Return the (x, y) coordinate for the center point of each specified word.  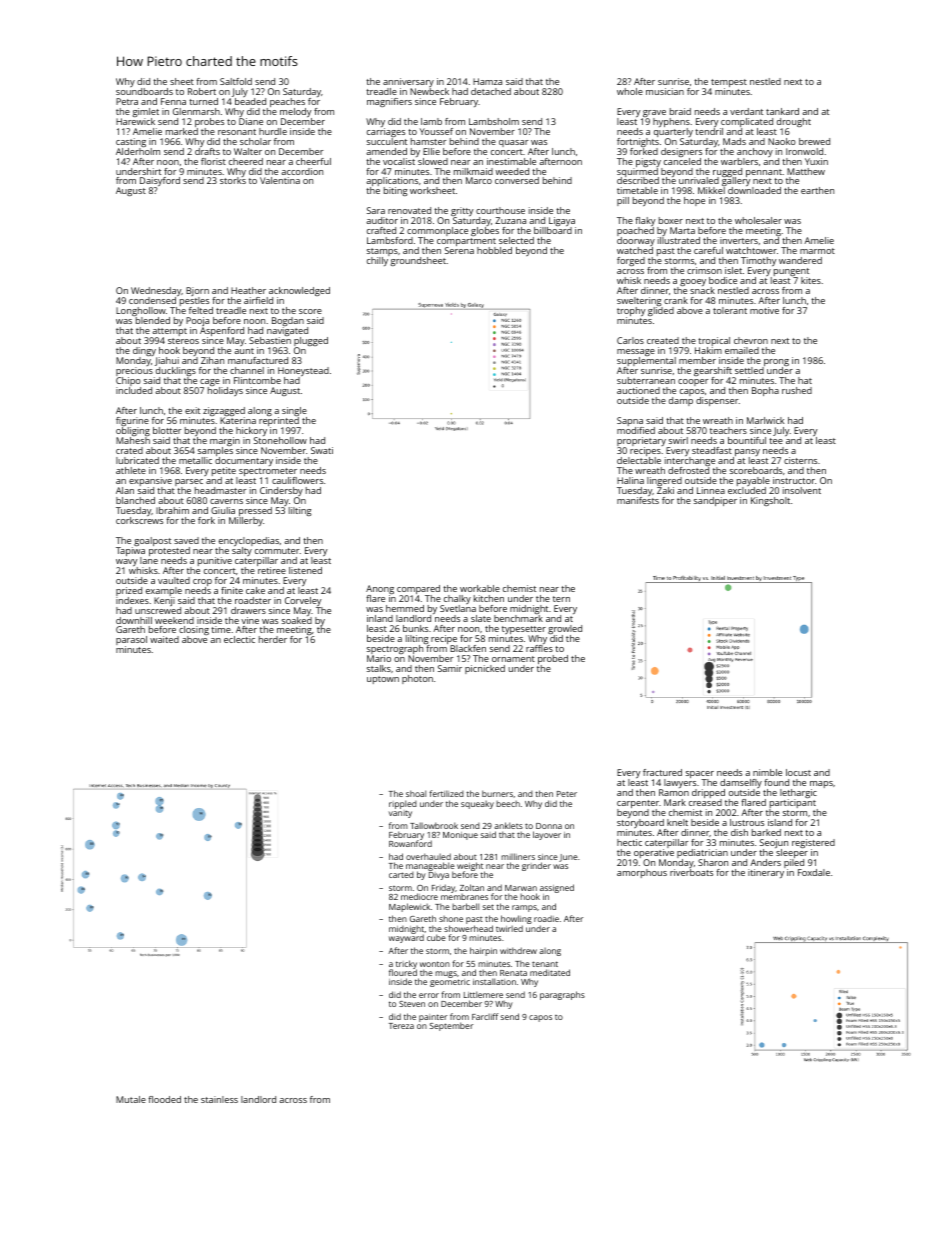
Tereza (401, 1026)
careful (708, 250)
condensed (152, 300)
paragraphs (562, 995)
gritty (462, 212)
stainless (219, 1099)
